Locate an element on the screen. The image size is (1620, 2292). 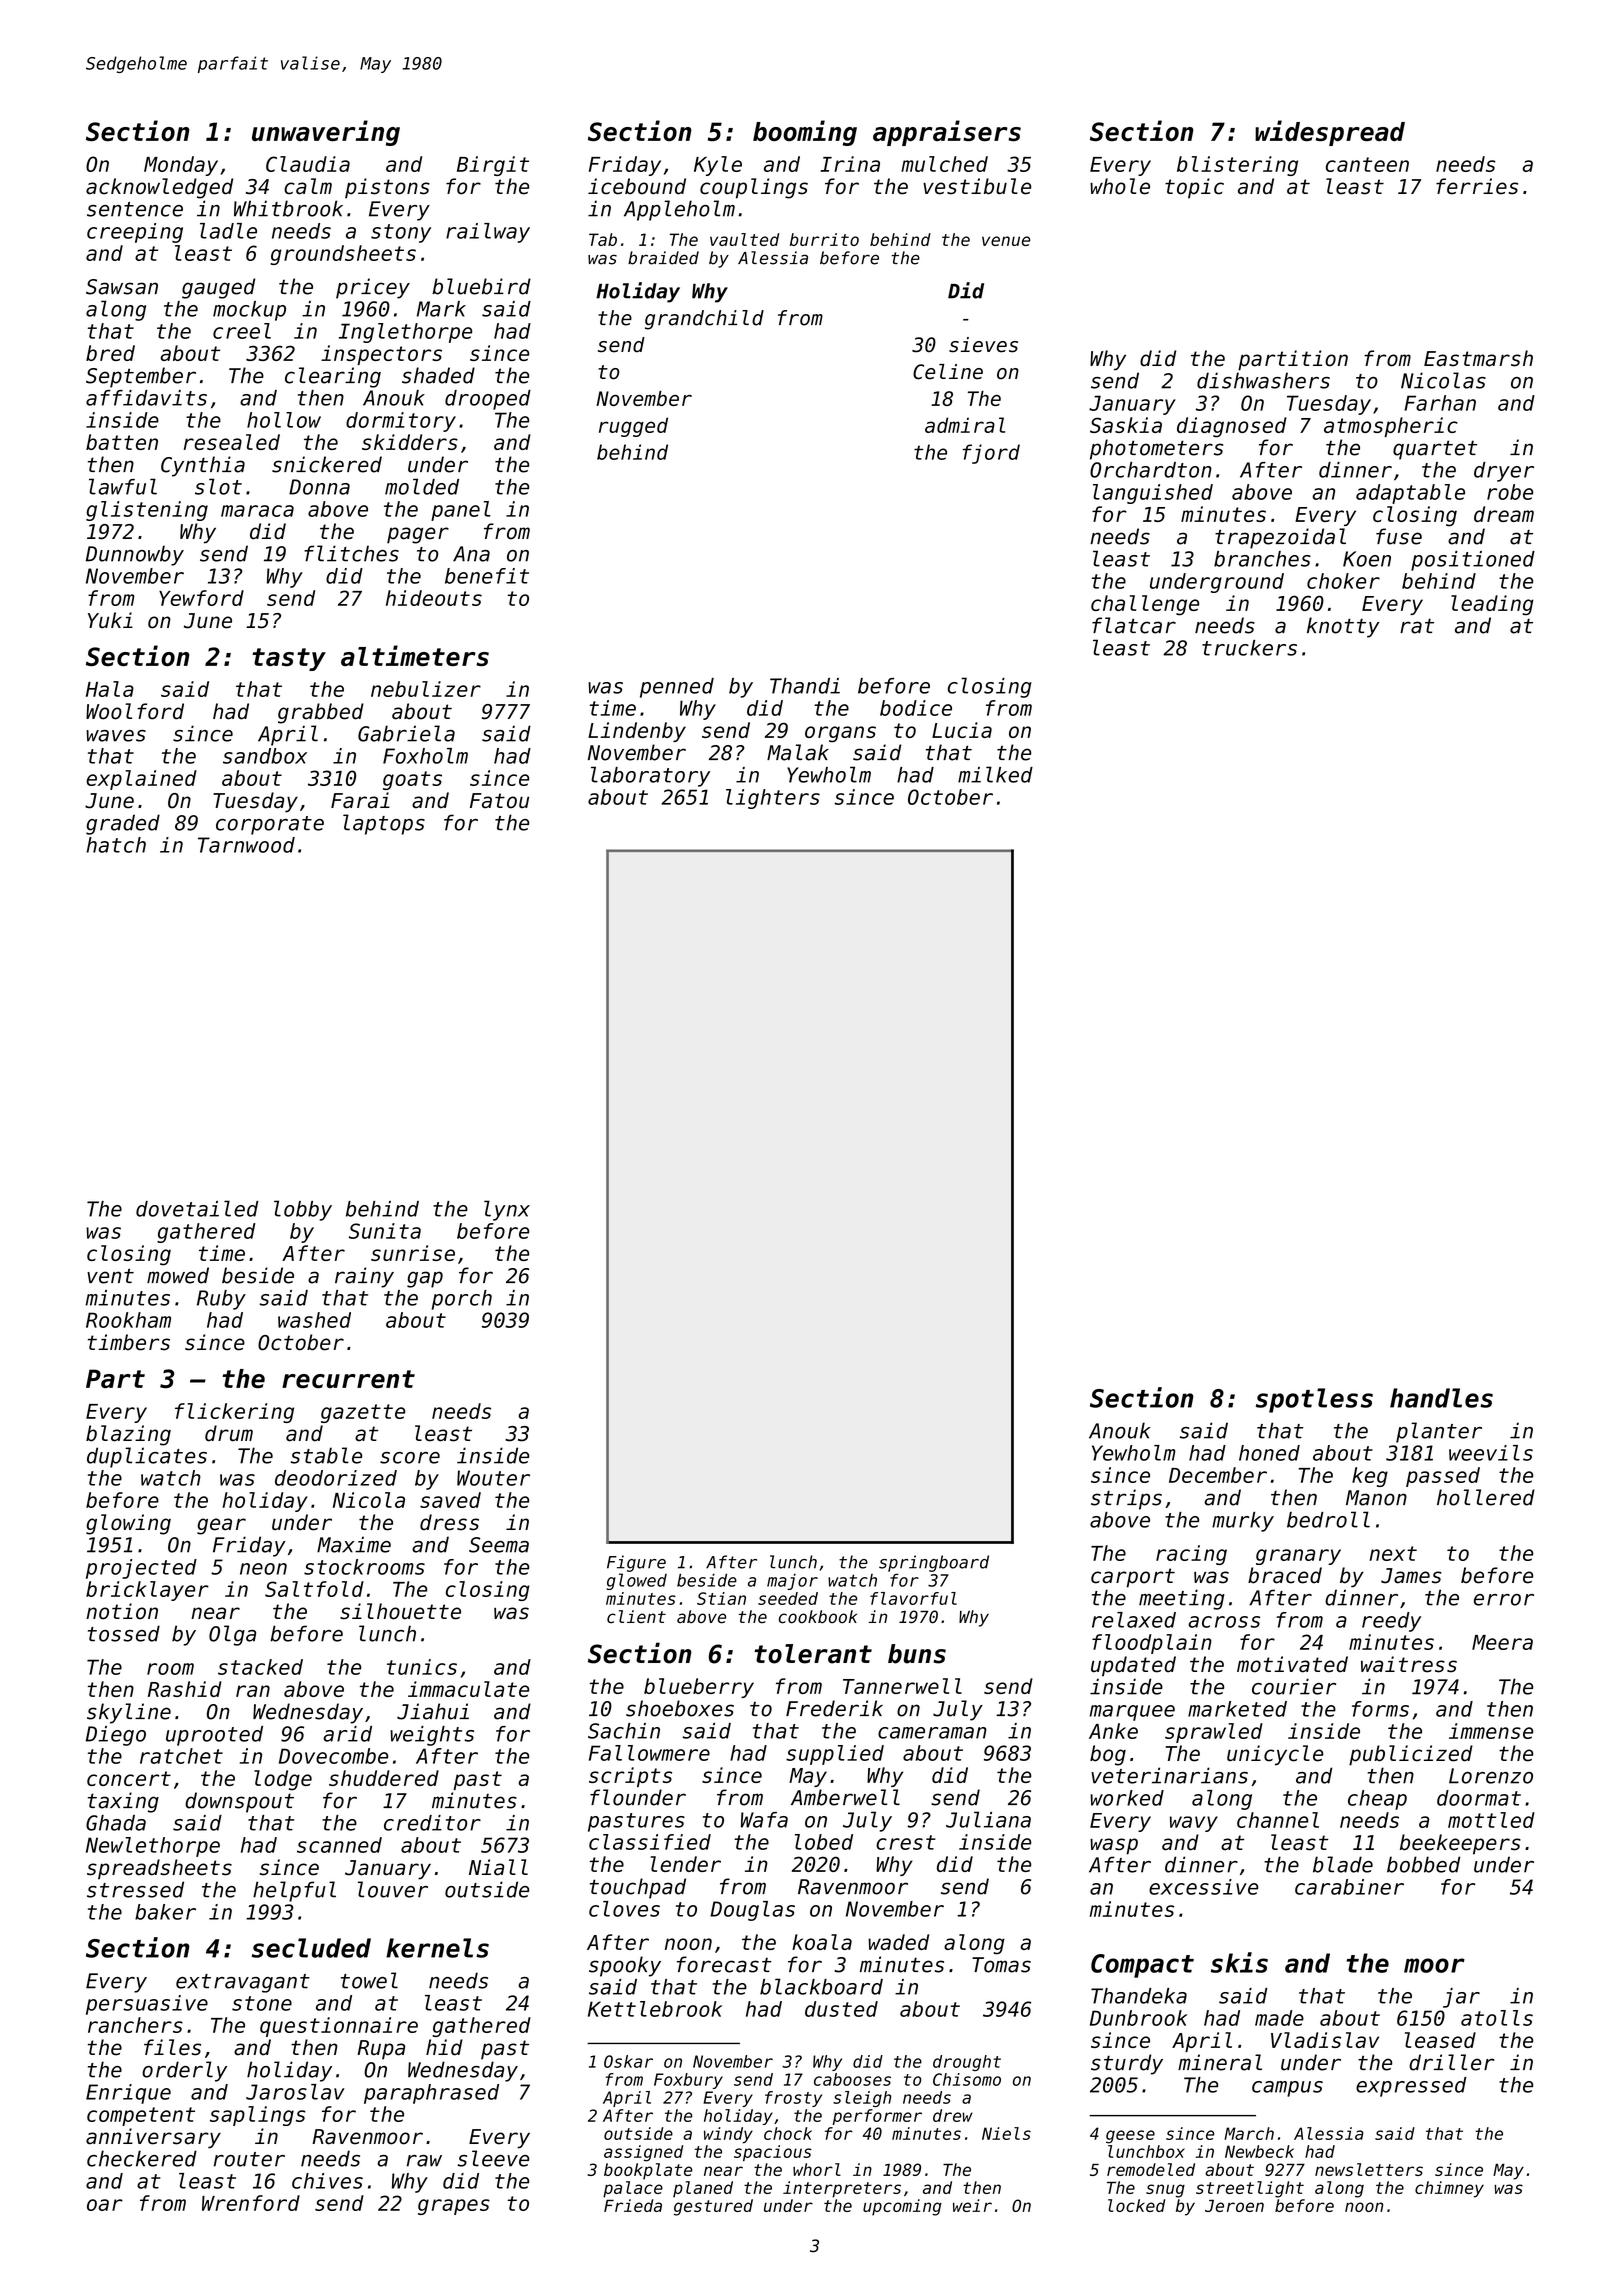
Wrenford is located at coordinates (251, 2203).
